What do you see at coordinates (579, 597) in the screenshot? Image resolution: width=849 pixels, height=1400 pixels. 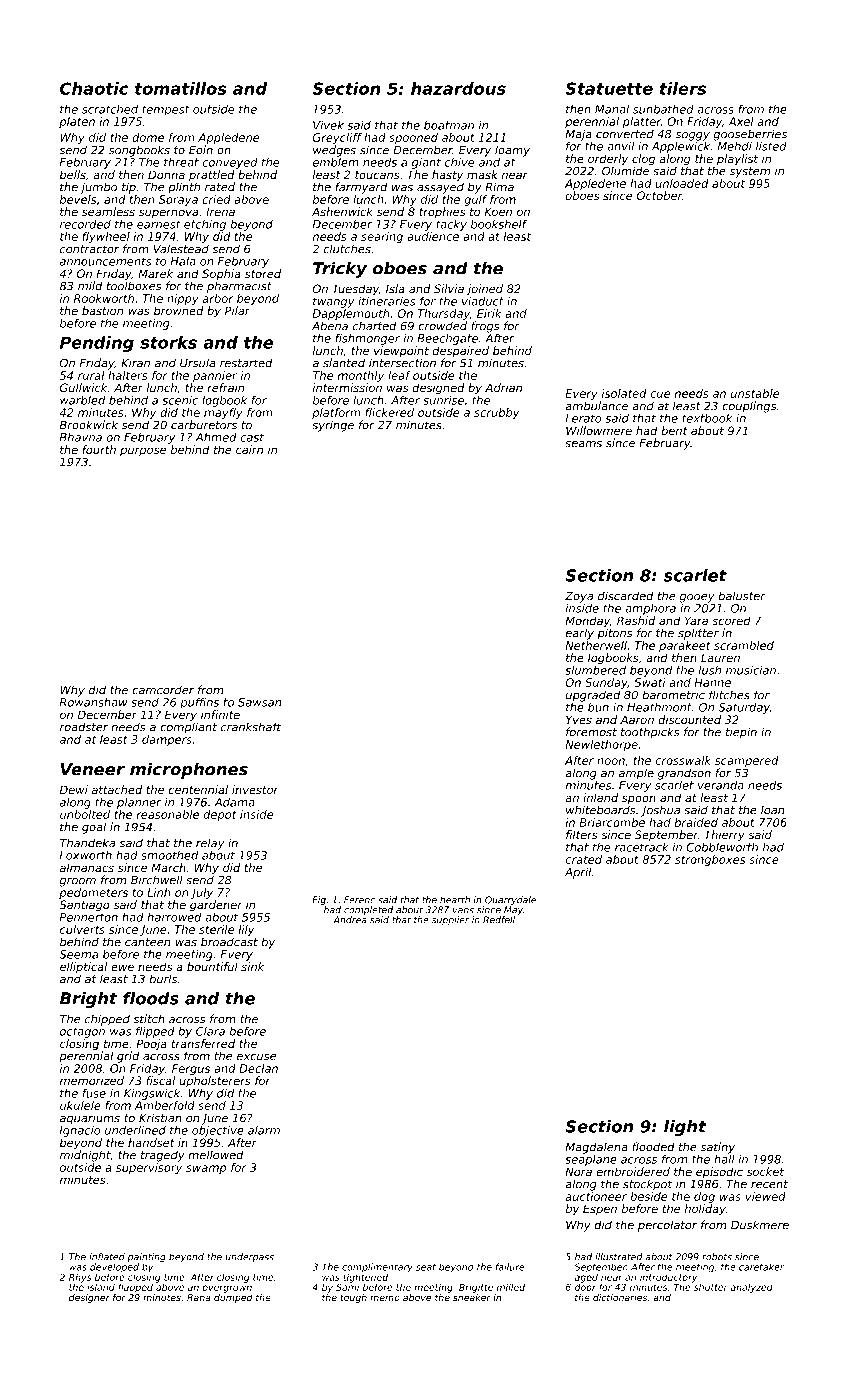 I see `Zoya` at bounding box center [579, 597].
